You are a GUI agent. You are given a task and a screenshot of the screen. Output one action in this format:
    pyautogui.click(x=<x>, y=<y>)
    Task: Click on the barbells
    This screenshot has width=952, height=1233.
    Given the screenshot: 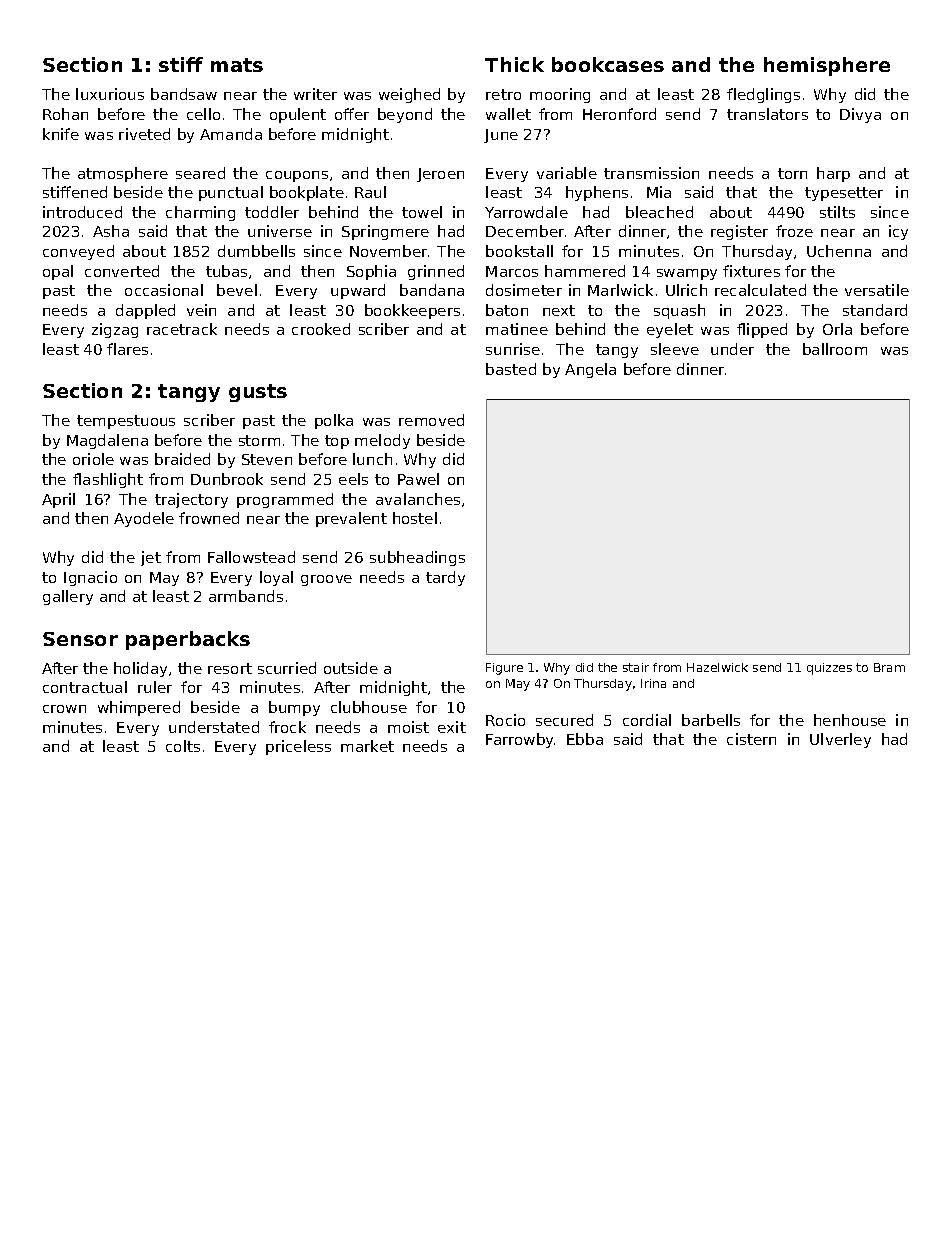 What is the action you would take?
    pyautogui.click(x=711, y=720)
